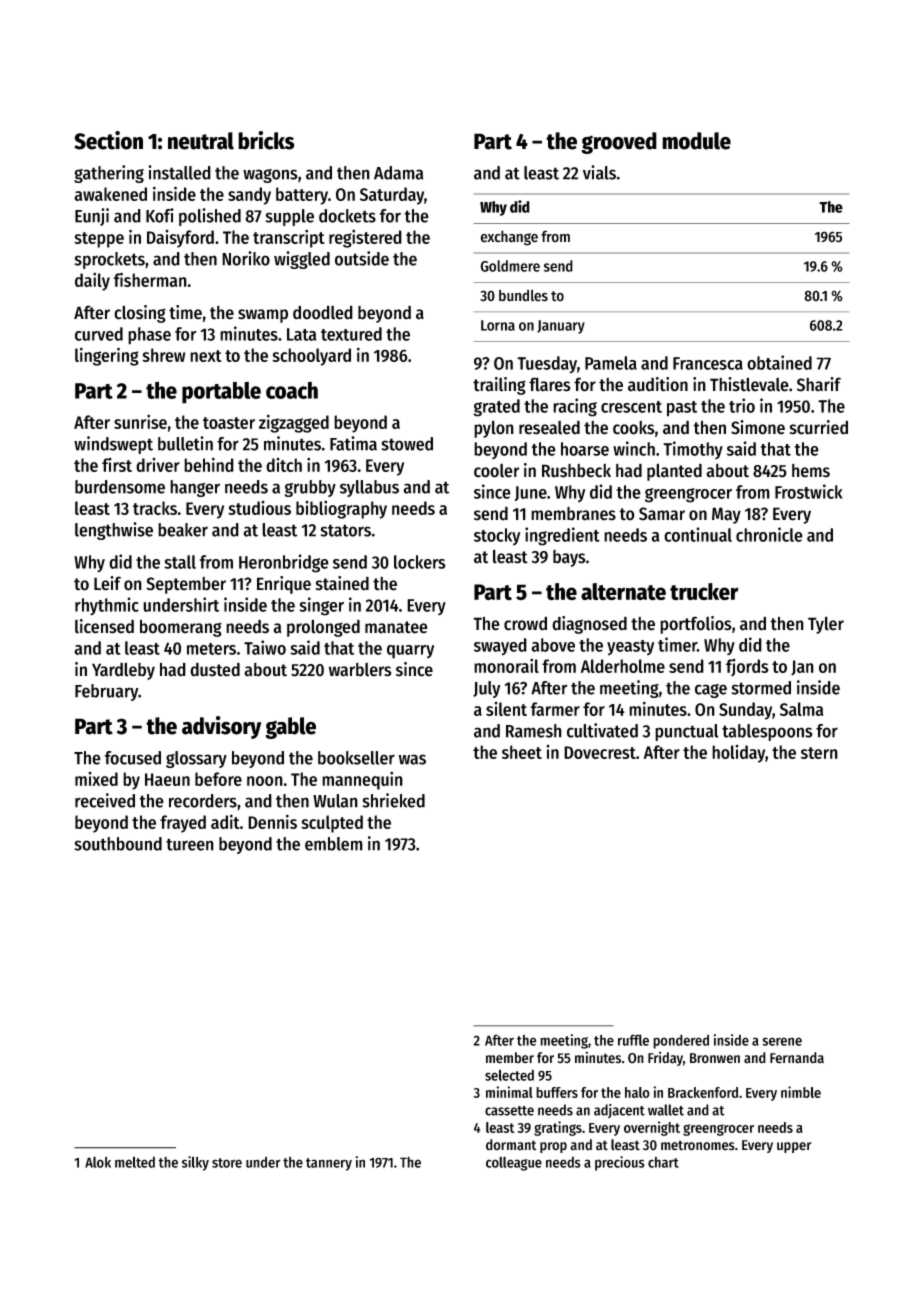 The image size is (924, 1314). I want to click on melted, so click(135, 1162).
